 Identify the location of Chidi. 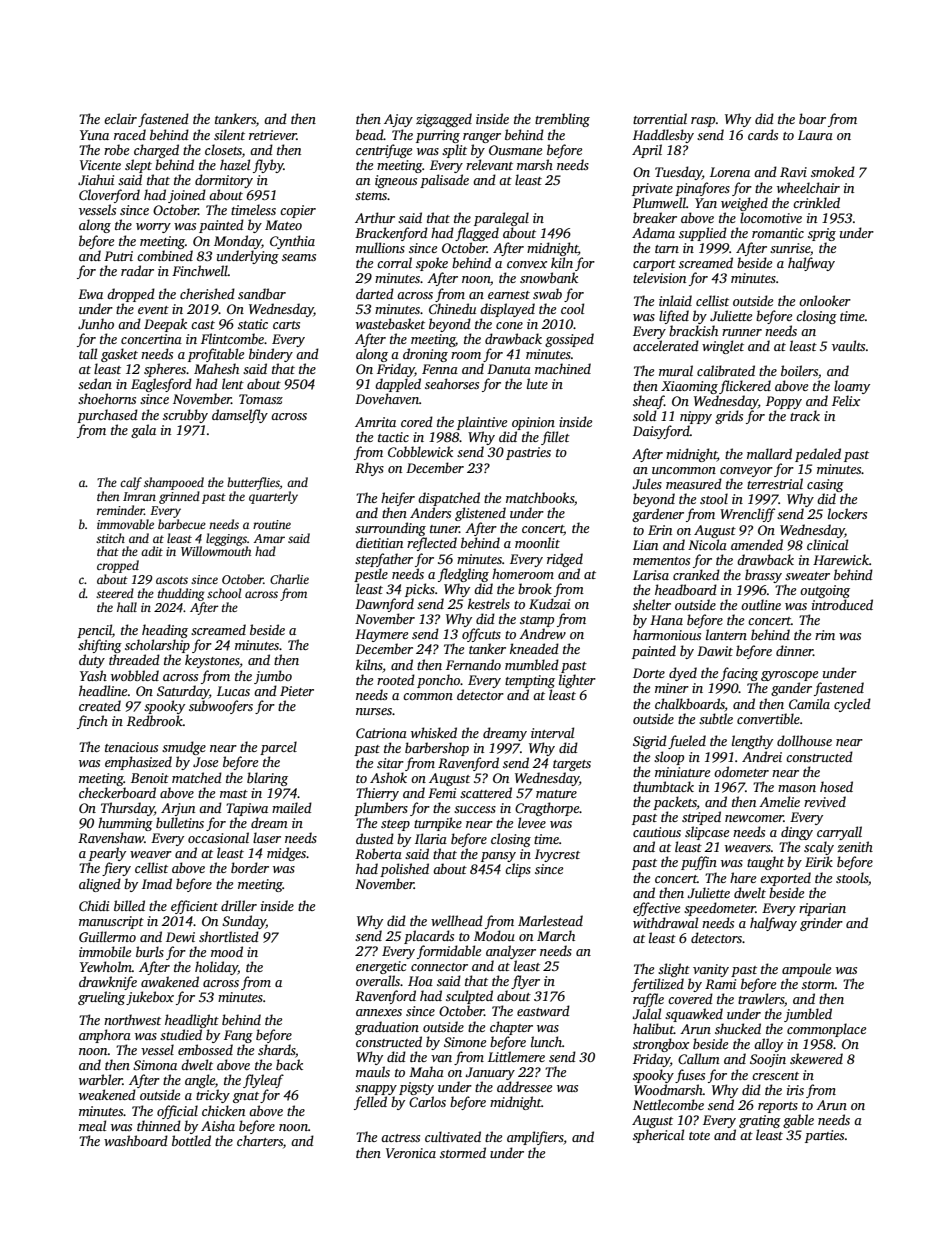
(94, 905).
